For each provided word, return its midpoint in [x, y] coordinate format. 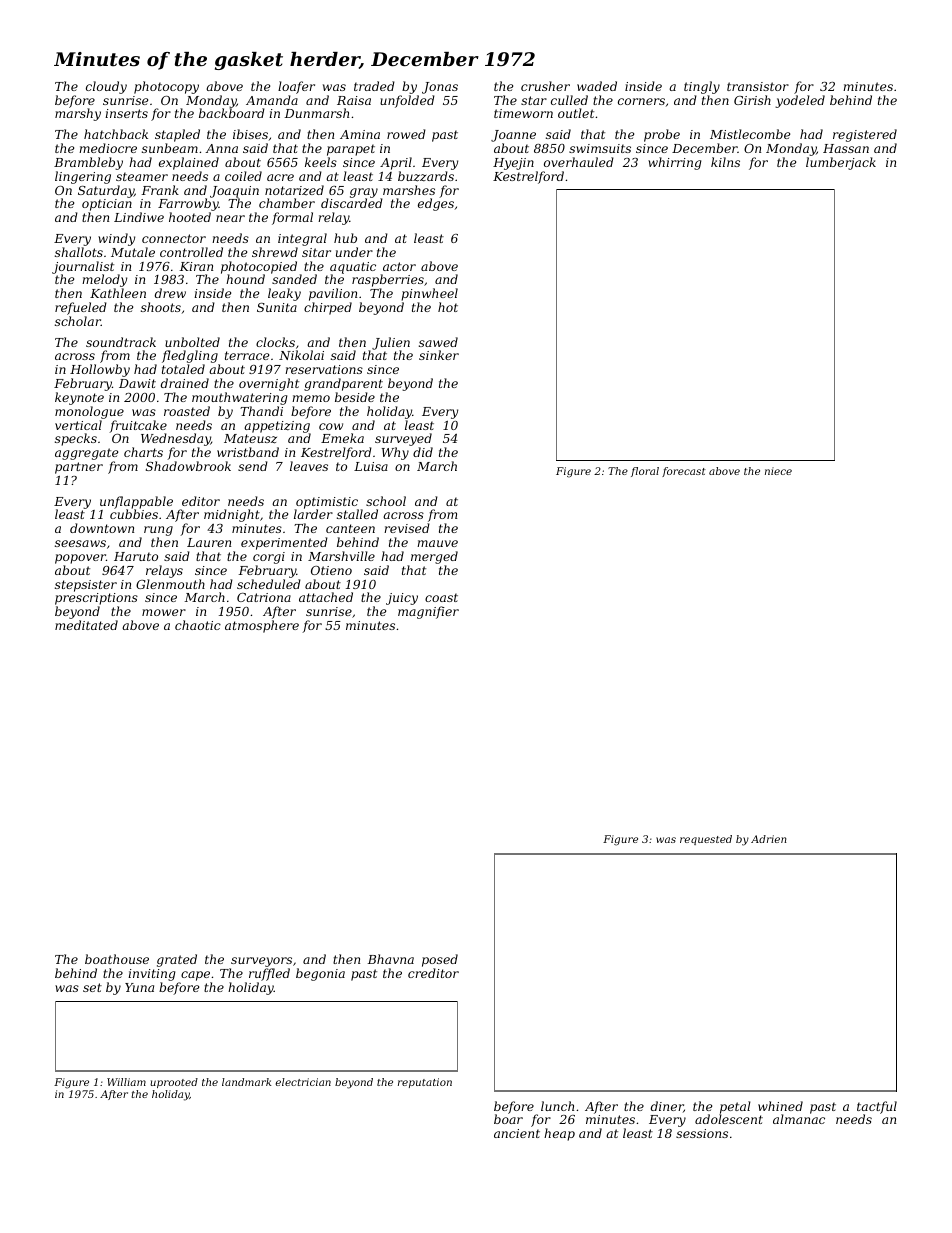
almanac [799, 1119]
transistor [758, 86]
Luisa [371, 466]
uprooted [174, 1083]
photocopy [166, 87]
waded [597, 86]
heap [559, 1134]
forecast [684, 472]
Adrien [768, 839]
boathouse [117, 959]
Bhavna [390, 959]
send [253, 466]
